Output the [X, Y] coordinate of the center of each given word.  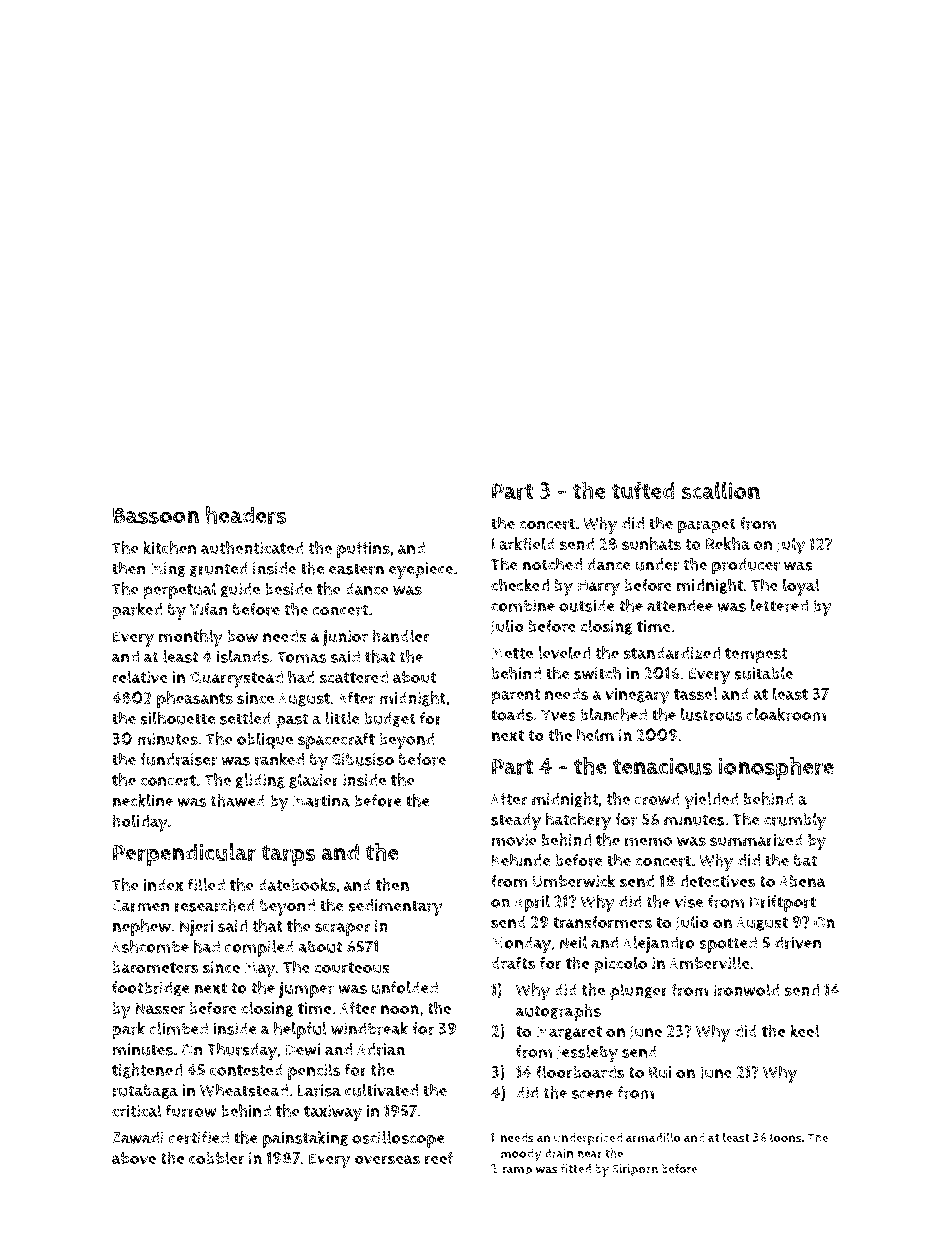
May [260, 969]
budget [390, 719]
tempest [756, 655]
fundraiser [178, 759]
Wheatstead [244, 1090]
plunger [639, 991]
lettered [779, 605]
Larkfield [523, 544]
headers [246, 515]
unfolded [405, 987]
